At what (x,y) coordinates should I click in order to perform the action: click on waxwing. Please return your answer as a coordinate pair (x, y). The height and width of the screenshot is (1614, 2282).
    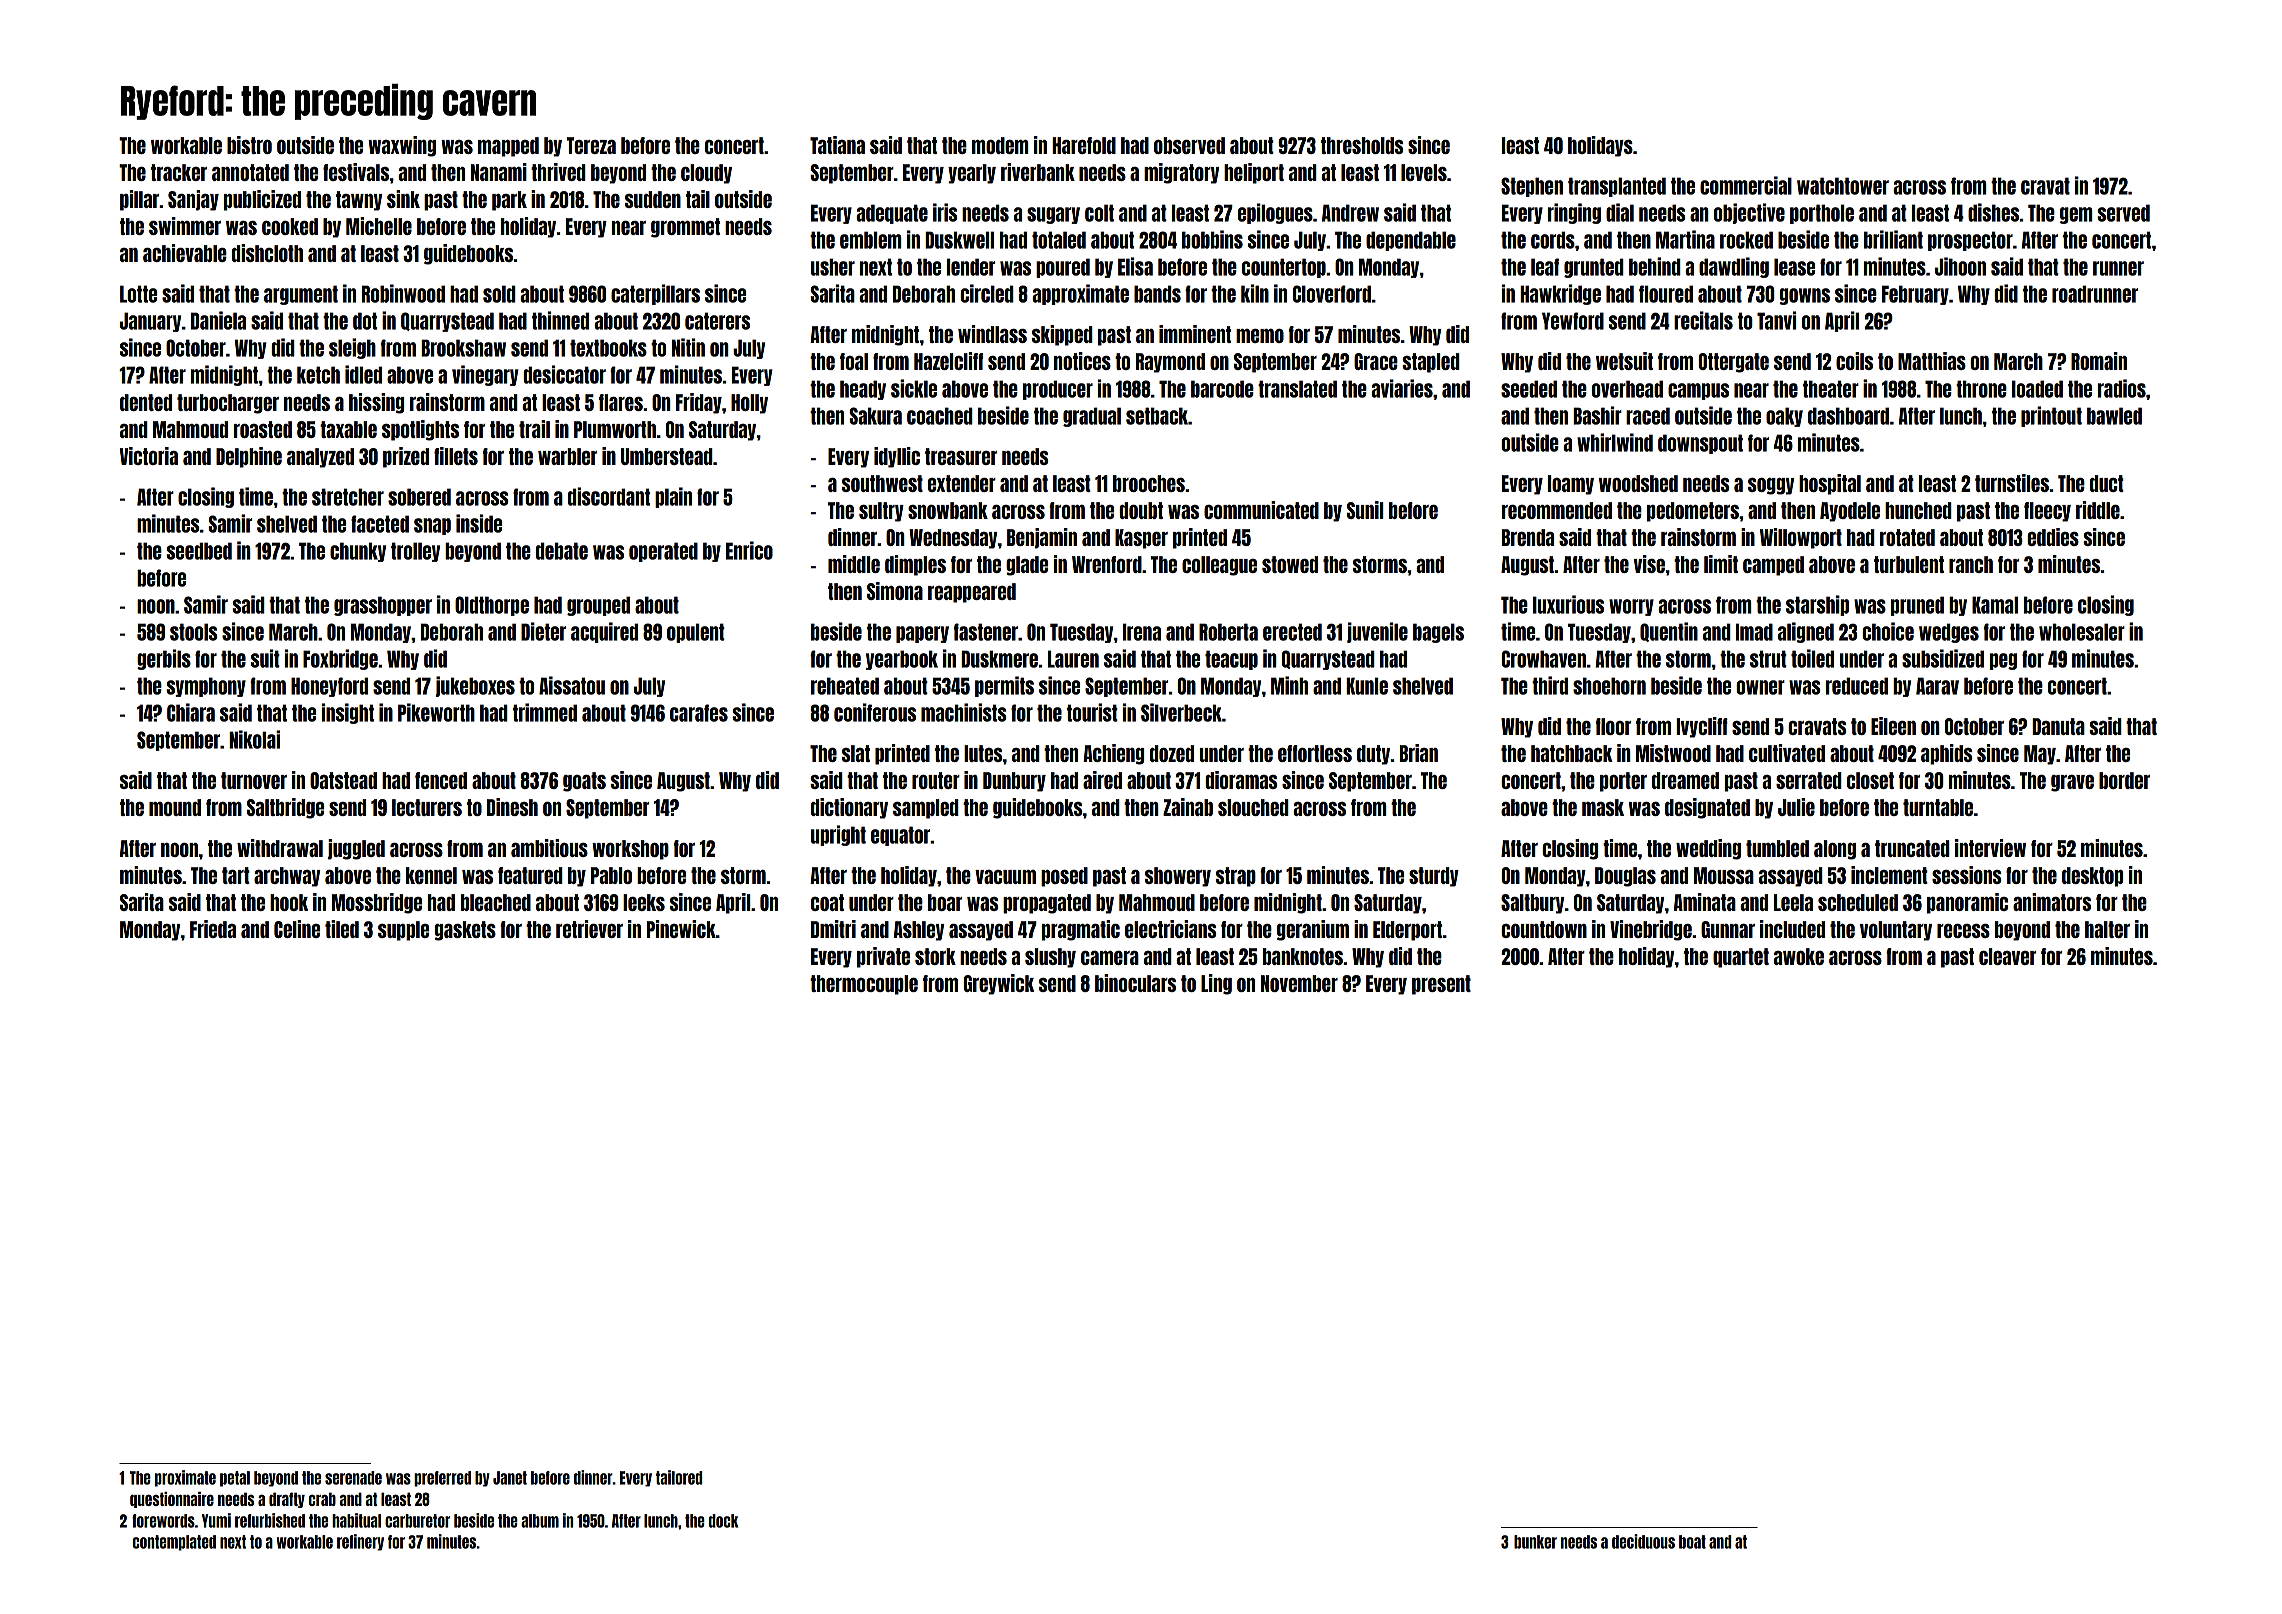
    Looking at the image, I should click on (402, 146).
